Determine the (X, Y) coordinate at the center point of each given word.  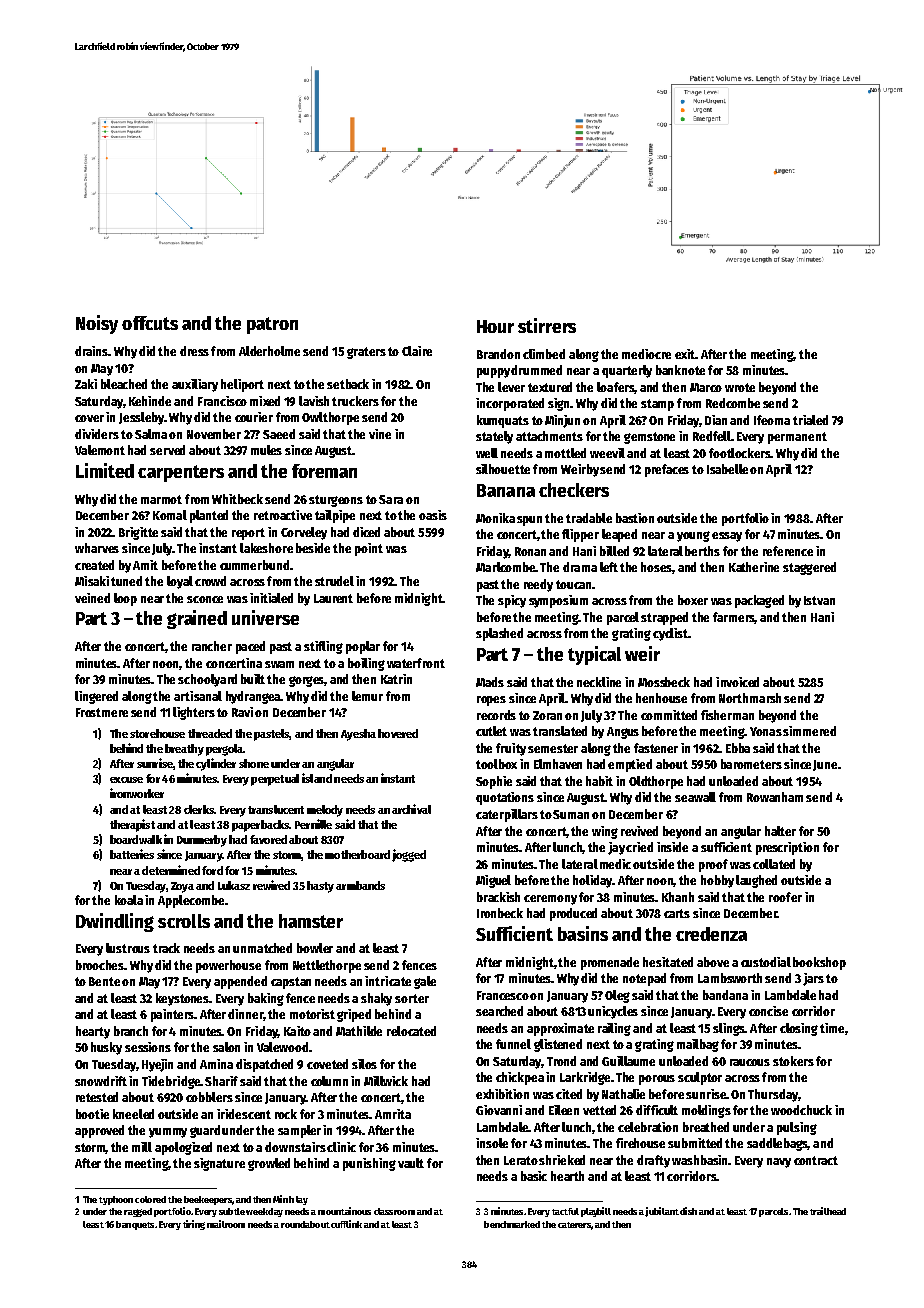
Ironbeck (500, 913)
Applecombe (191, 901)
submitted (695, 1143)
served (167, 450)
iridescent (244, 1114)
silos (364, 1064)
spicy (512, 601)
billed (614, 551)
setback (348, 384)
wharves (97, 548)
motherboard (357, 854)
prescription (787, 848)
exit (685, 354)
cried (639, 847)
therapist (132, 825)
